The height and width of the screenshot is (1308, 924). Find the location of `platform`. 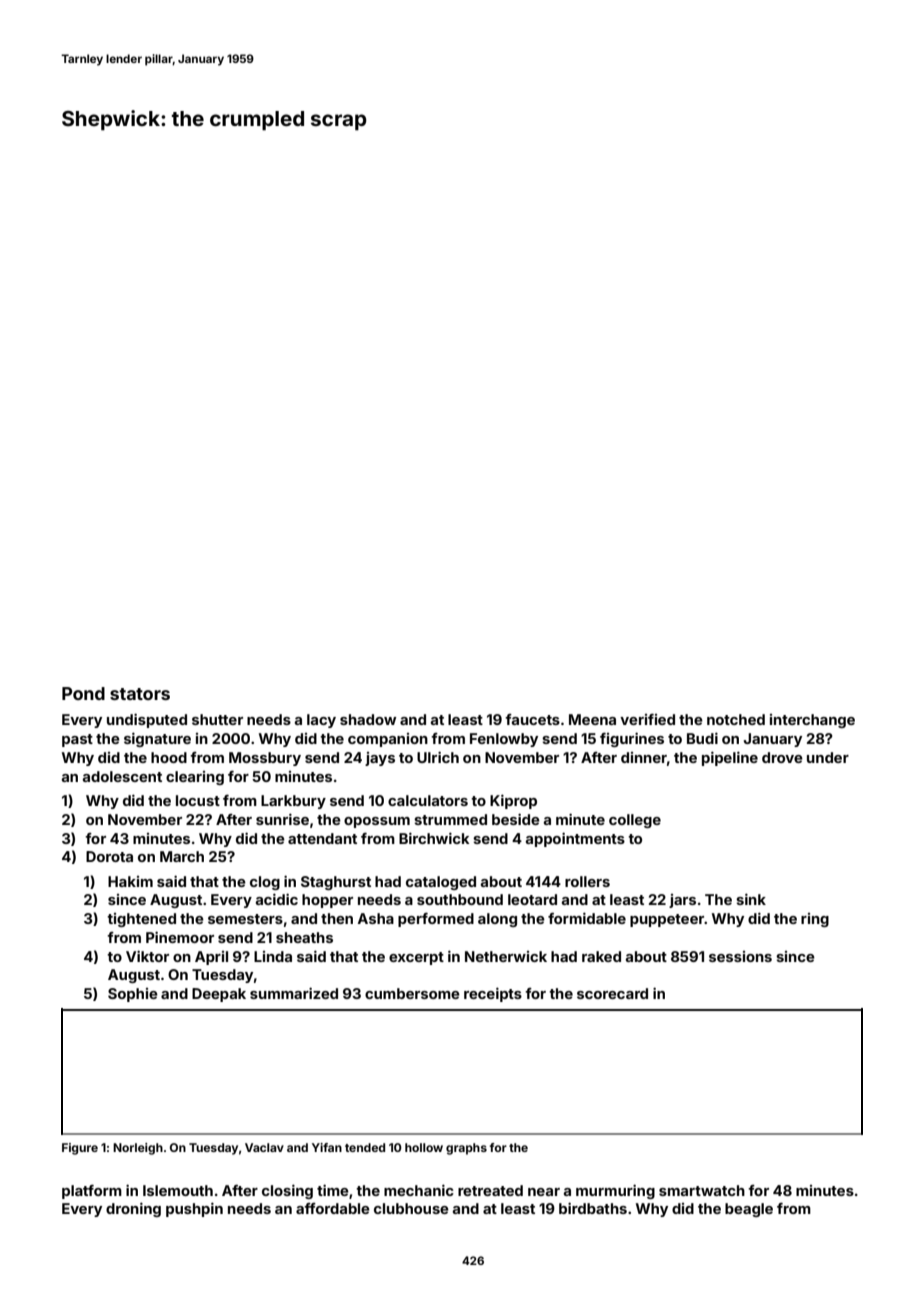

platform is located at coordinates (92, 1192).
